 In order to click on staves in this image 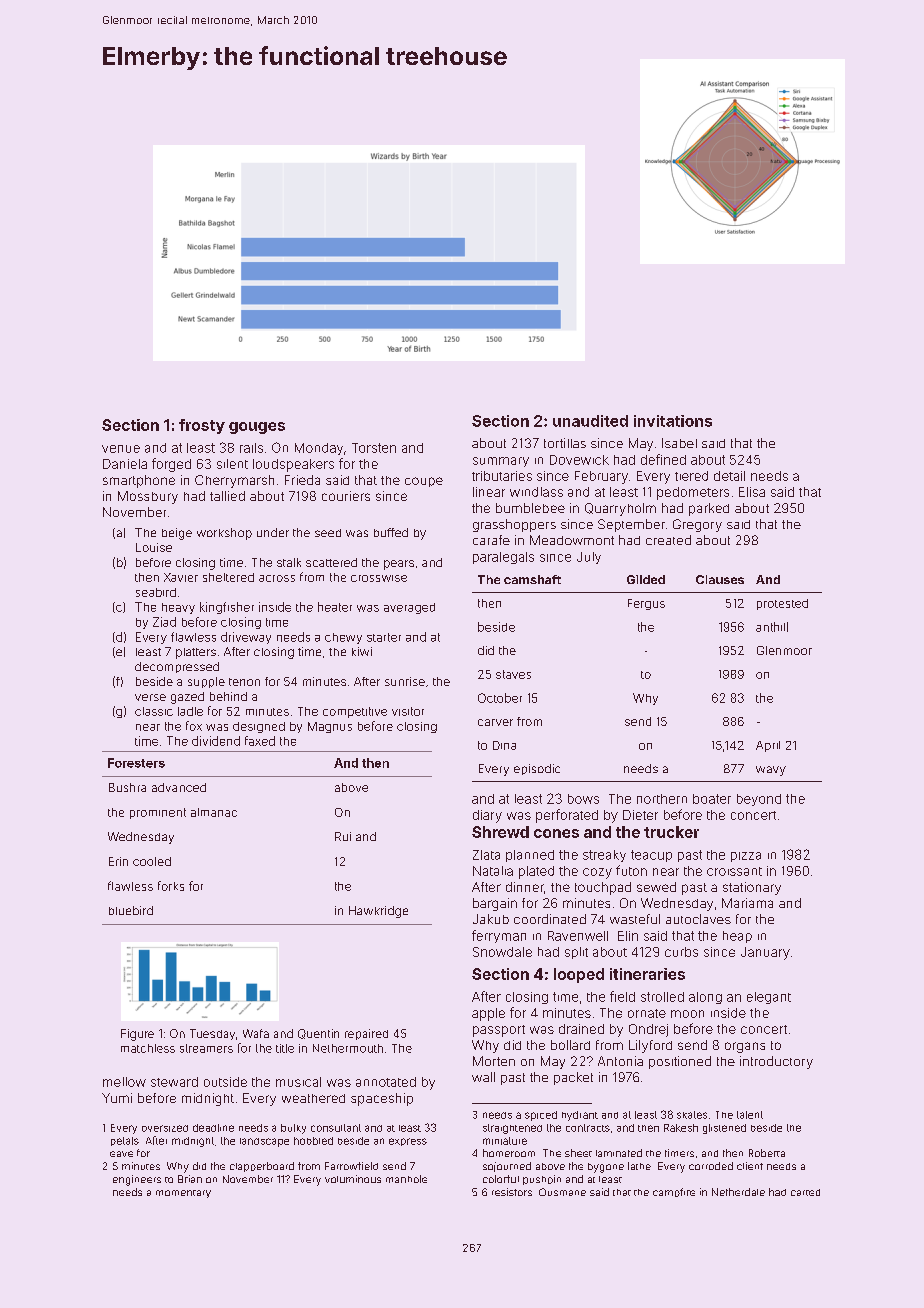, I will do `click(513, 674)`.
